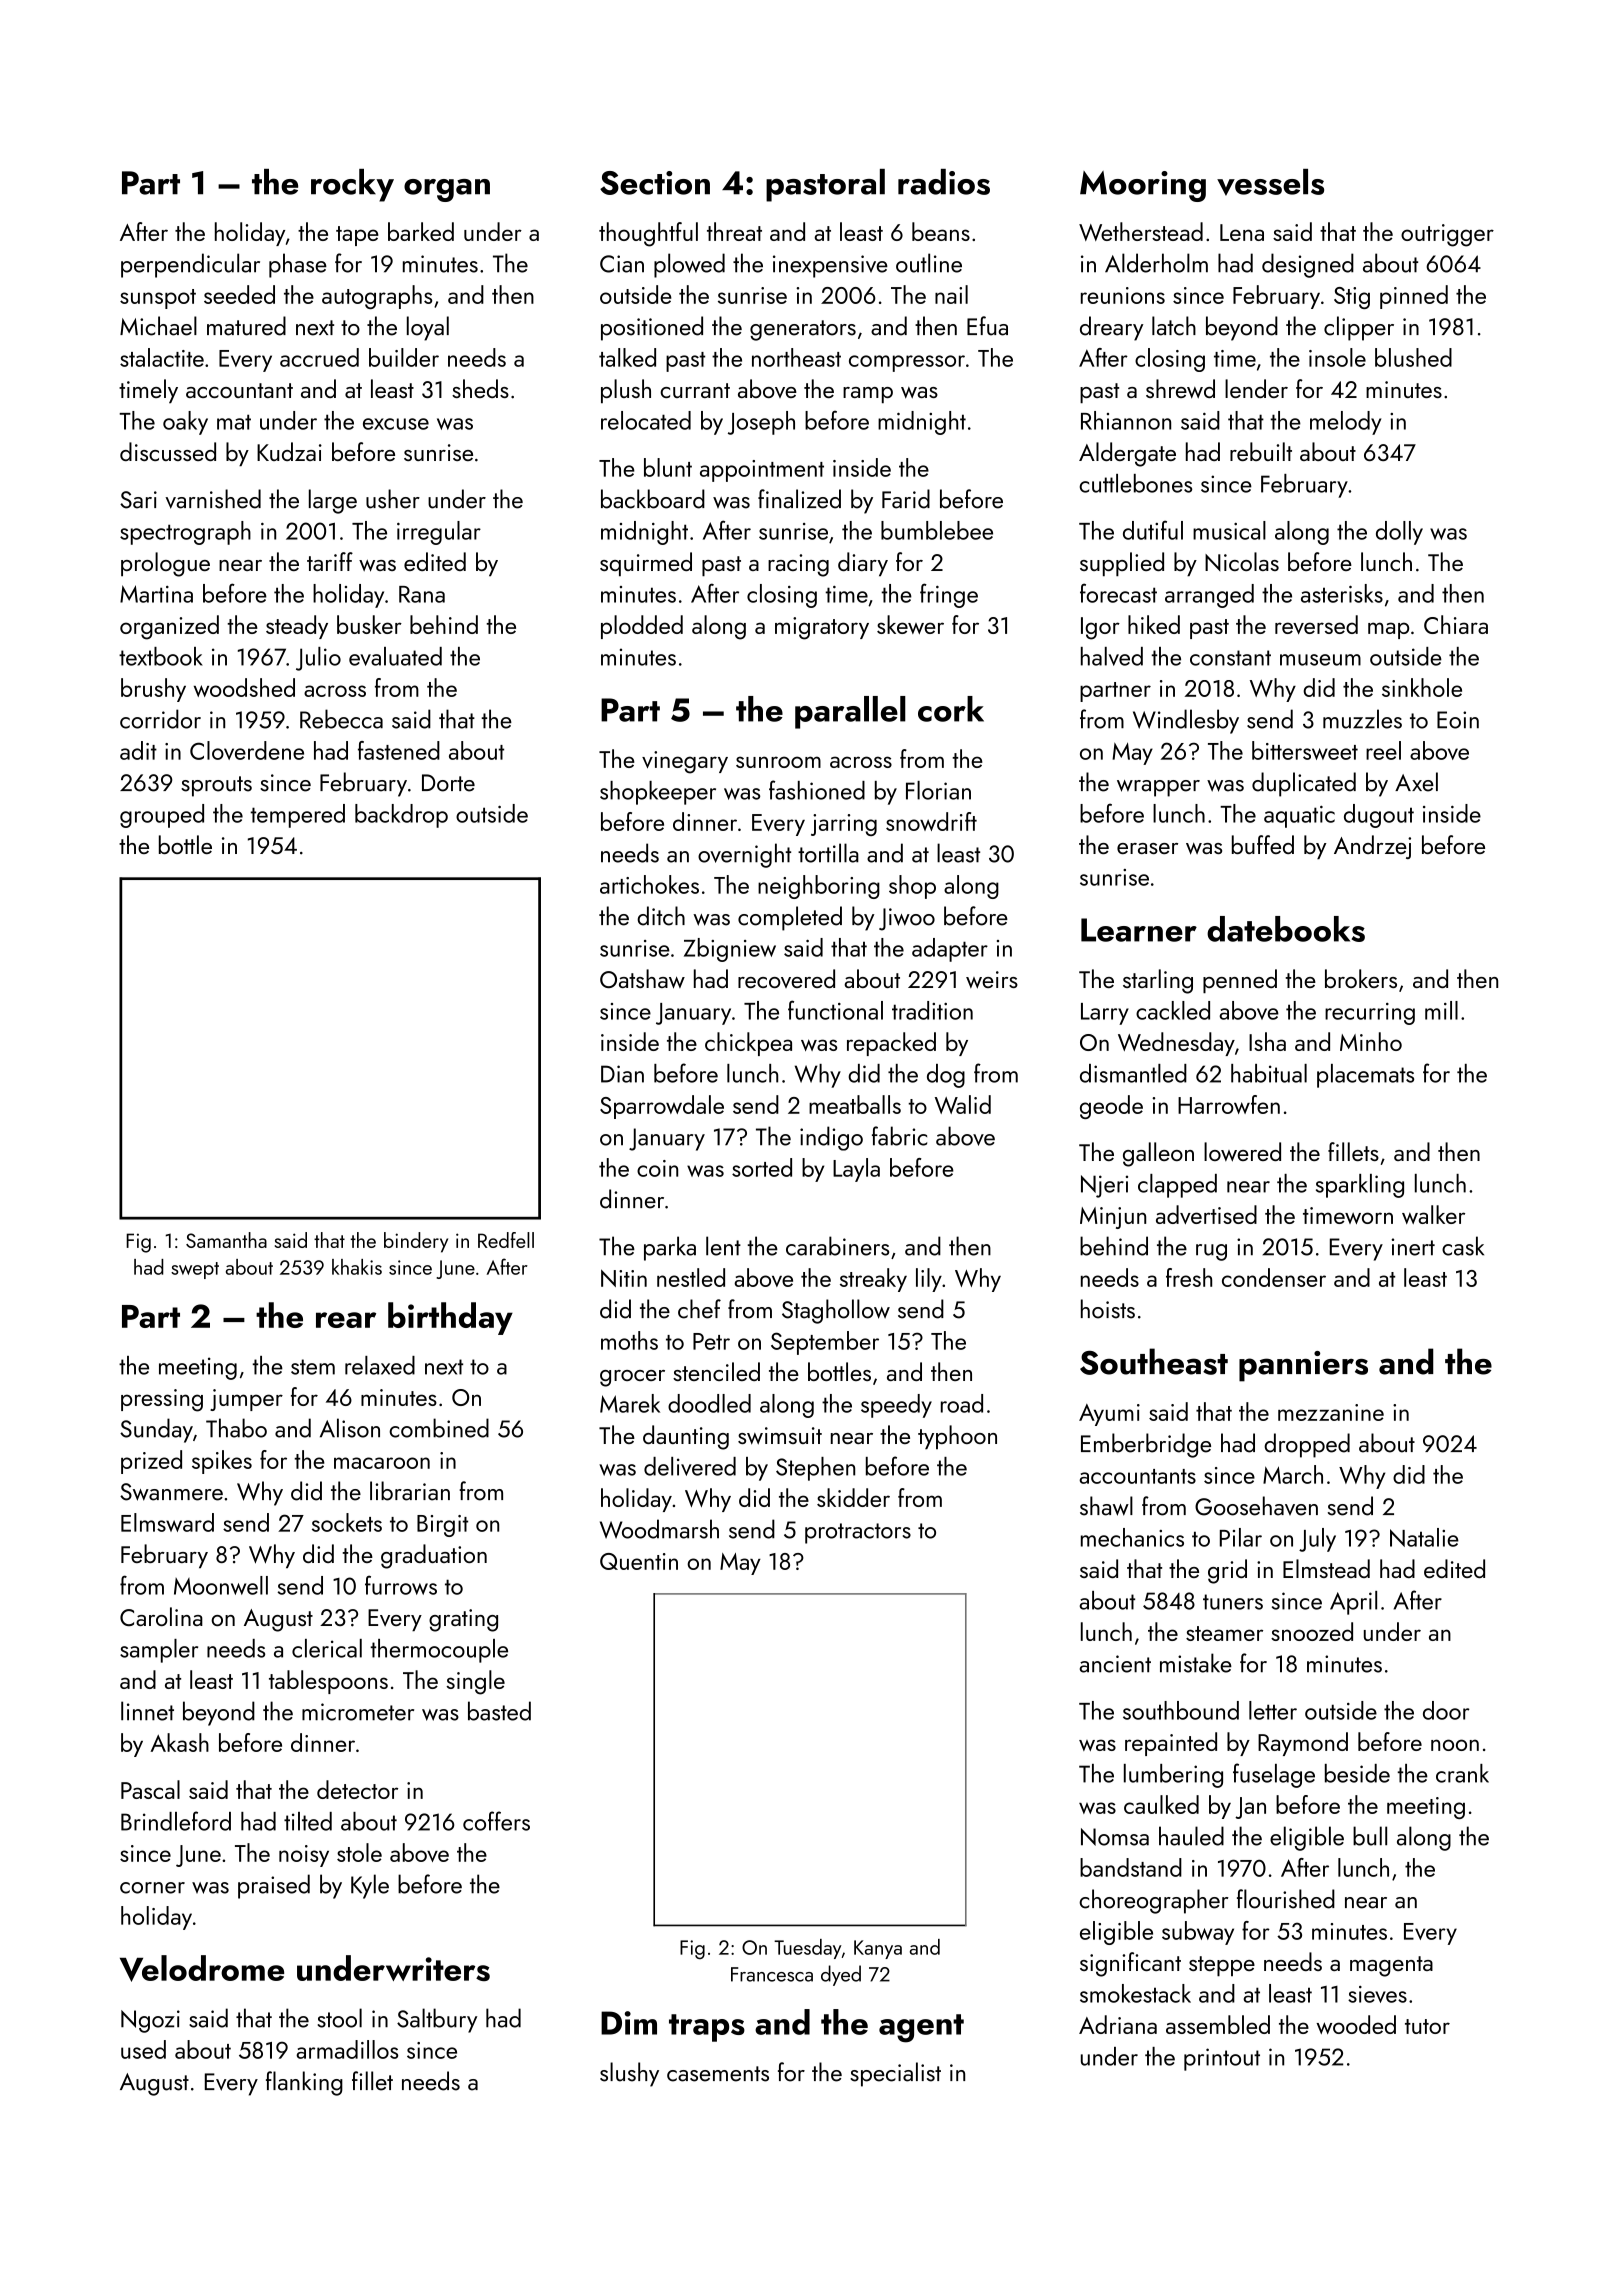 This page has height=2292, width=1620. Describe the element at coordinates (630, 1403) in the page. I see `Marek` at that location.
